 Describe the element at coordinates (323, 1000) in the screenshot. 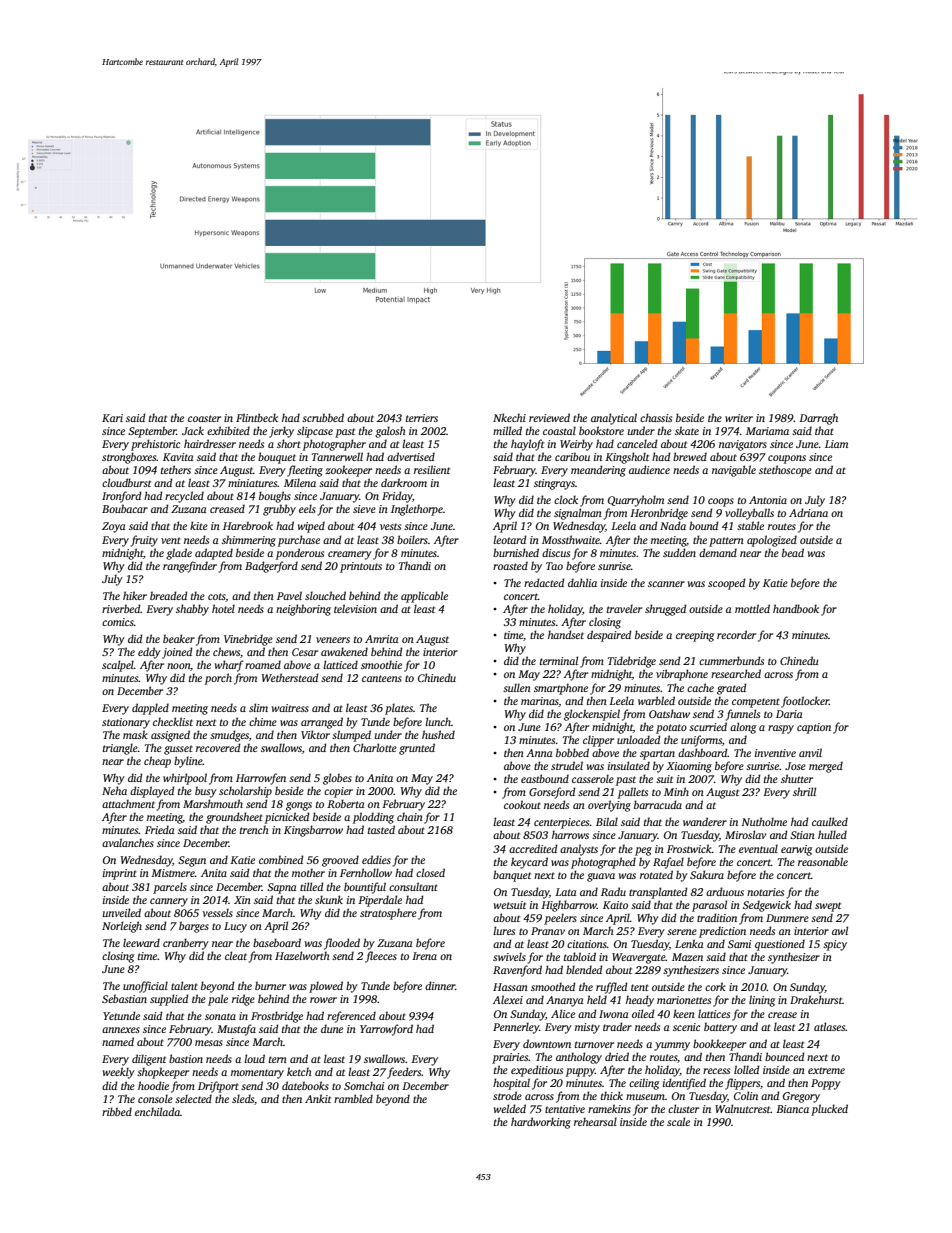

I see `rower` at that location.
